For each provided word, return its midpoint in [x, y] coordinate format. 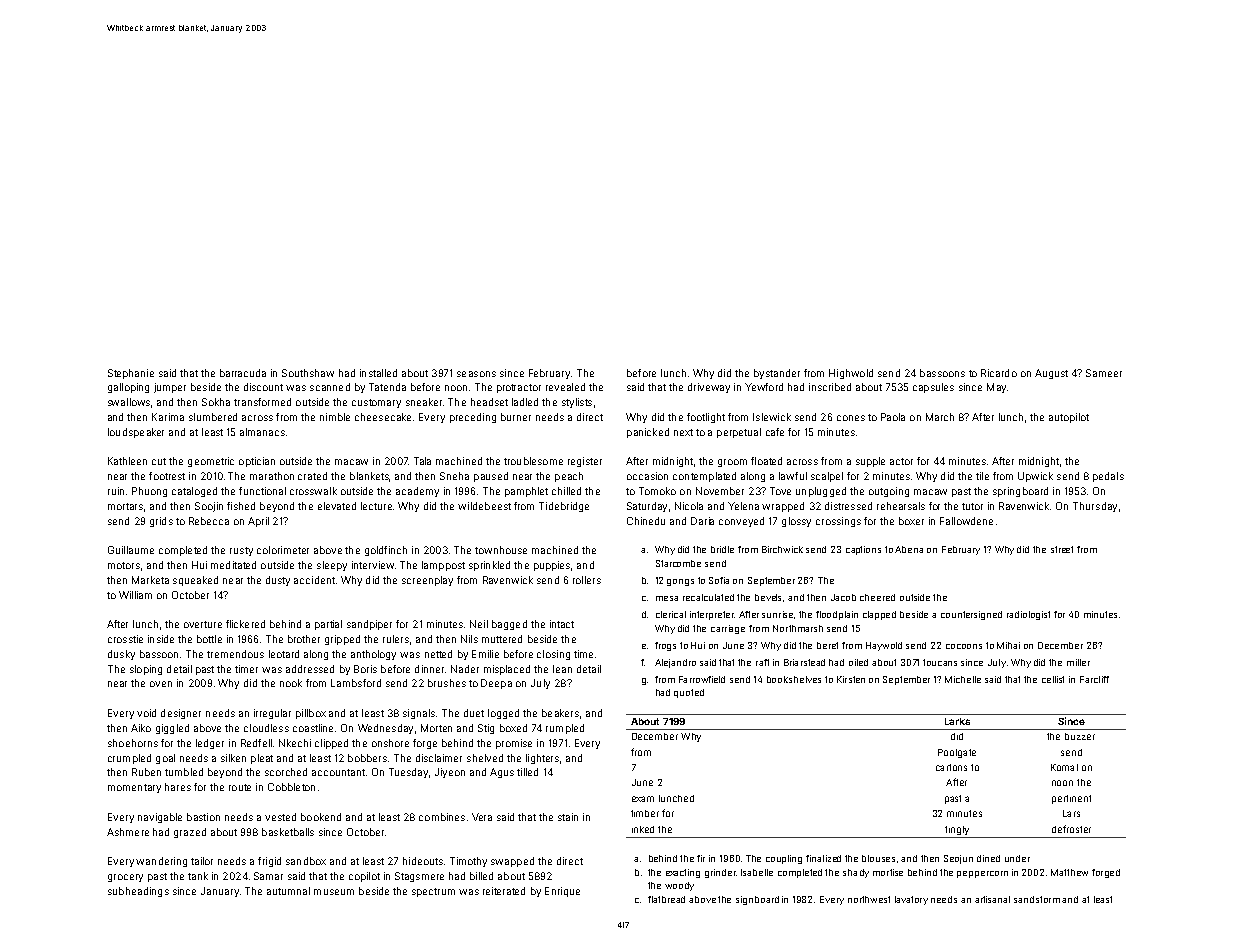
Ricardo [999, 373]
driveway [709, 388]
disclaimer [439, 758]
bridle [722, 549]
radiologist [1028, 615]
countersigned [971, 615]
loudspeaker [136, 433]
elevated [337, 506]
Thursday [1095, 507]
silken [233, 758]
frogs [665, 646]
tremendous [235, 654]
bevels [768, 597]
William [135, 595]
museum [334, 892]
